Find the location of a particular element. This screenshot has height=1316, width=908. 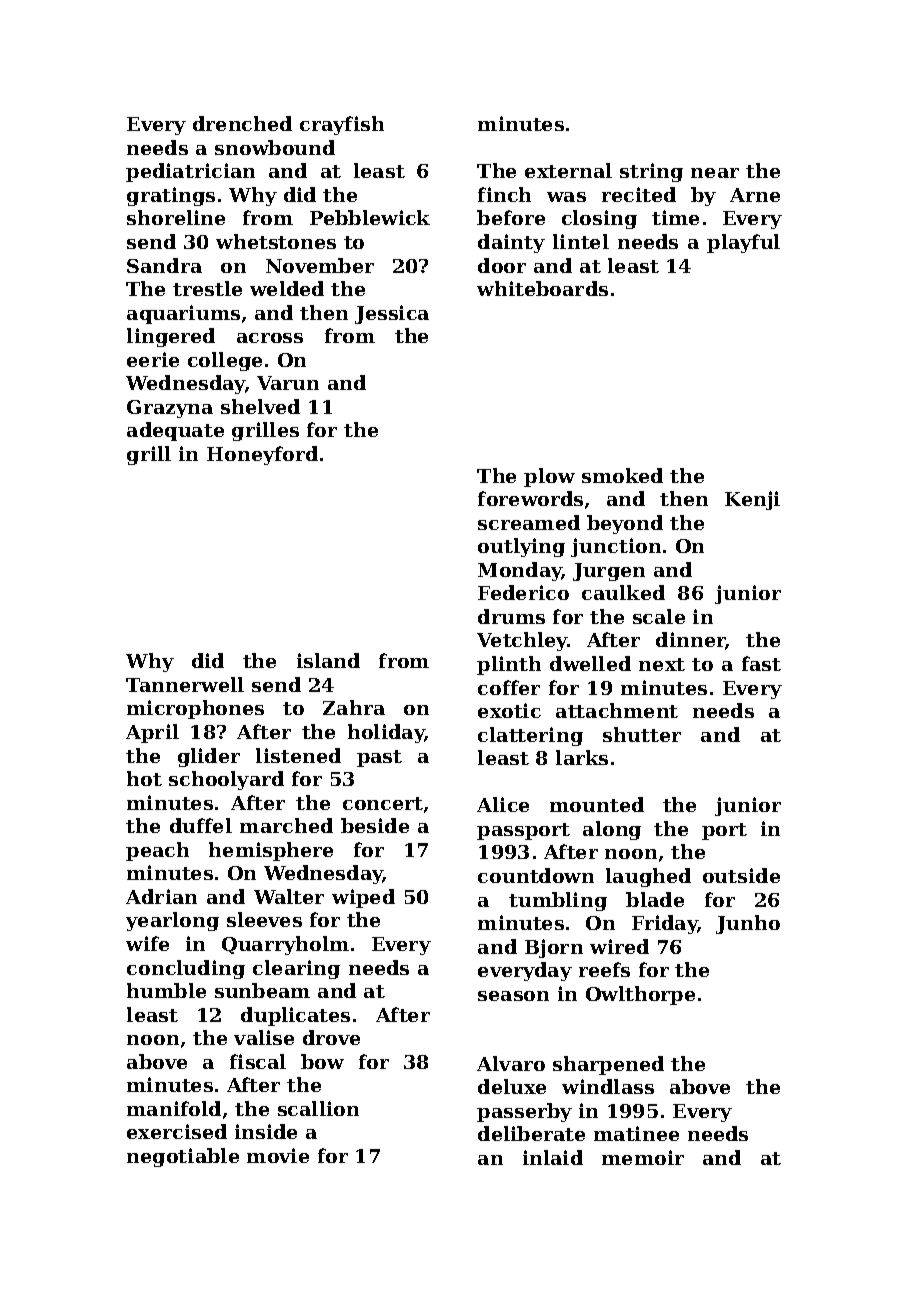

duffel is located at coordinates (201, 825).
